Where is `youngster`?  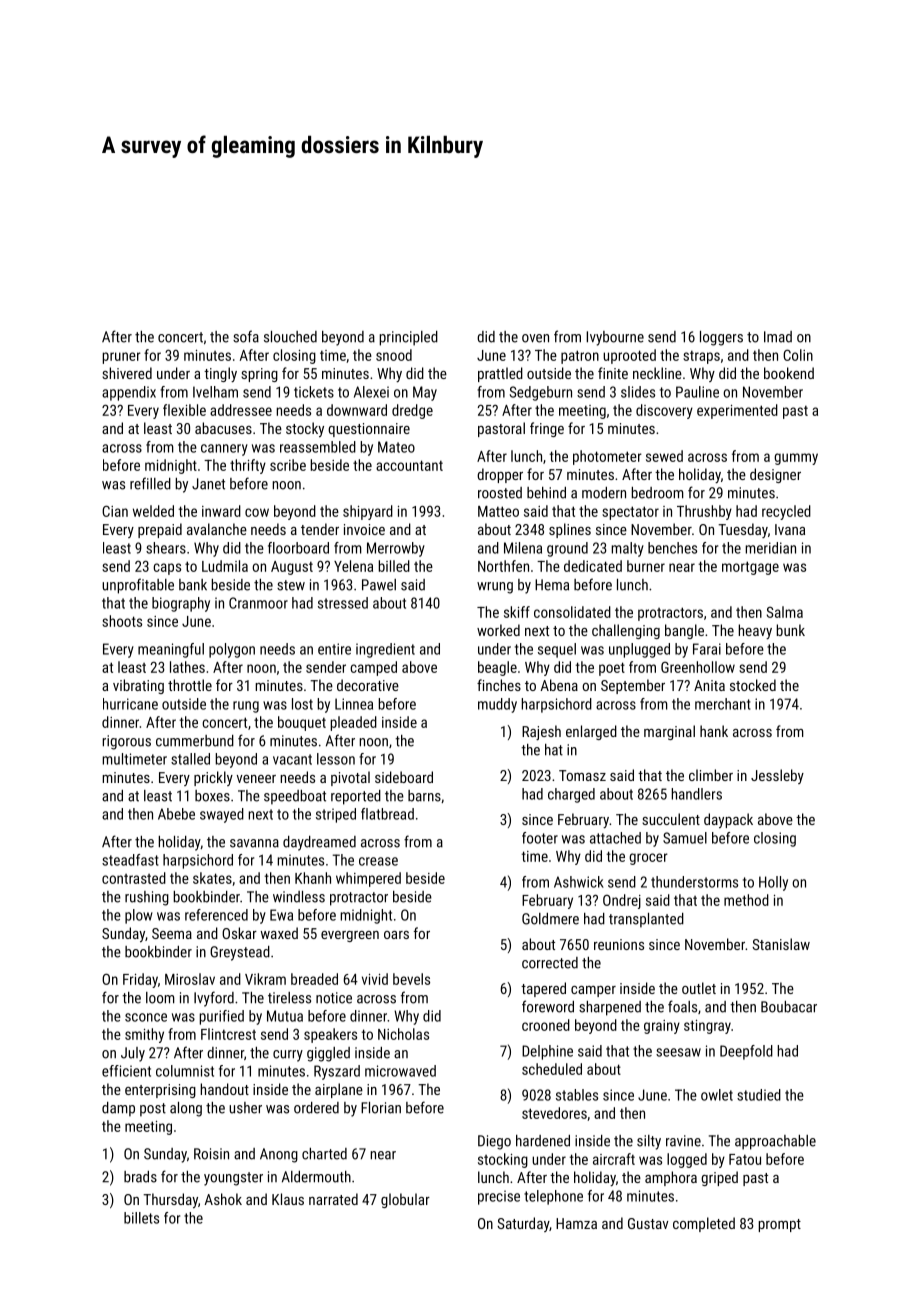 youngster is located at coordinates (233, 1179).
